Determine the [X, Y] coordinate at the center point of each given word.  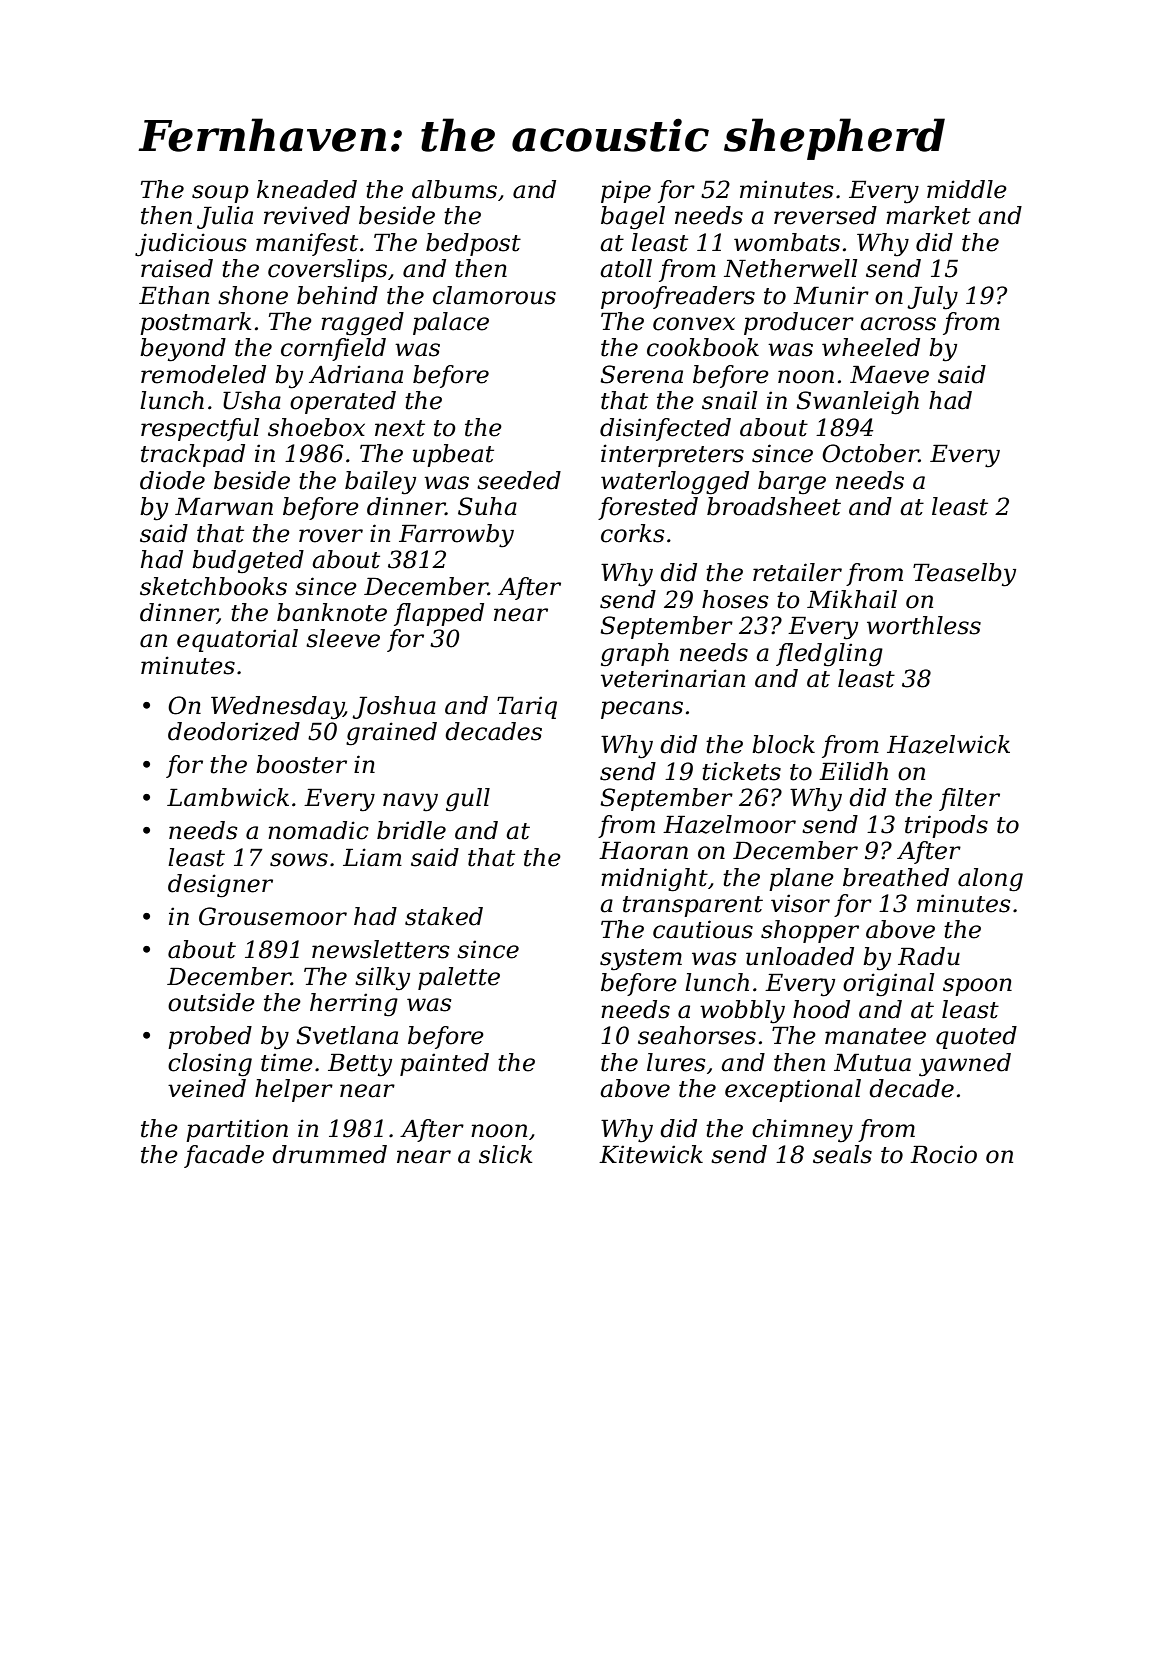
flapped [439, 614]
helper [294, 1090]
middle [967, 189]
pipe [626, 191]
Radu [929, 956]
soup [220, 194]
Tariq [527, 707]
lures [676, 1062]
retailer [797, 572]
